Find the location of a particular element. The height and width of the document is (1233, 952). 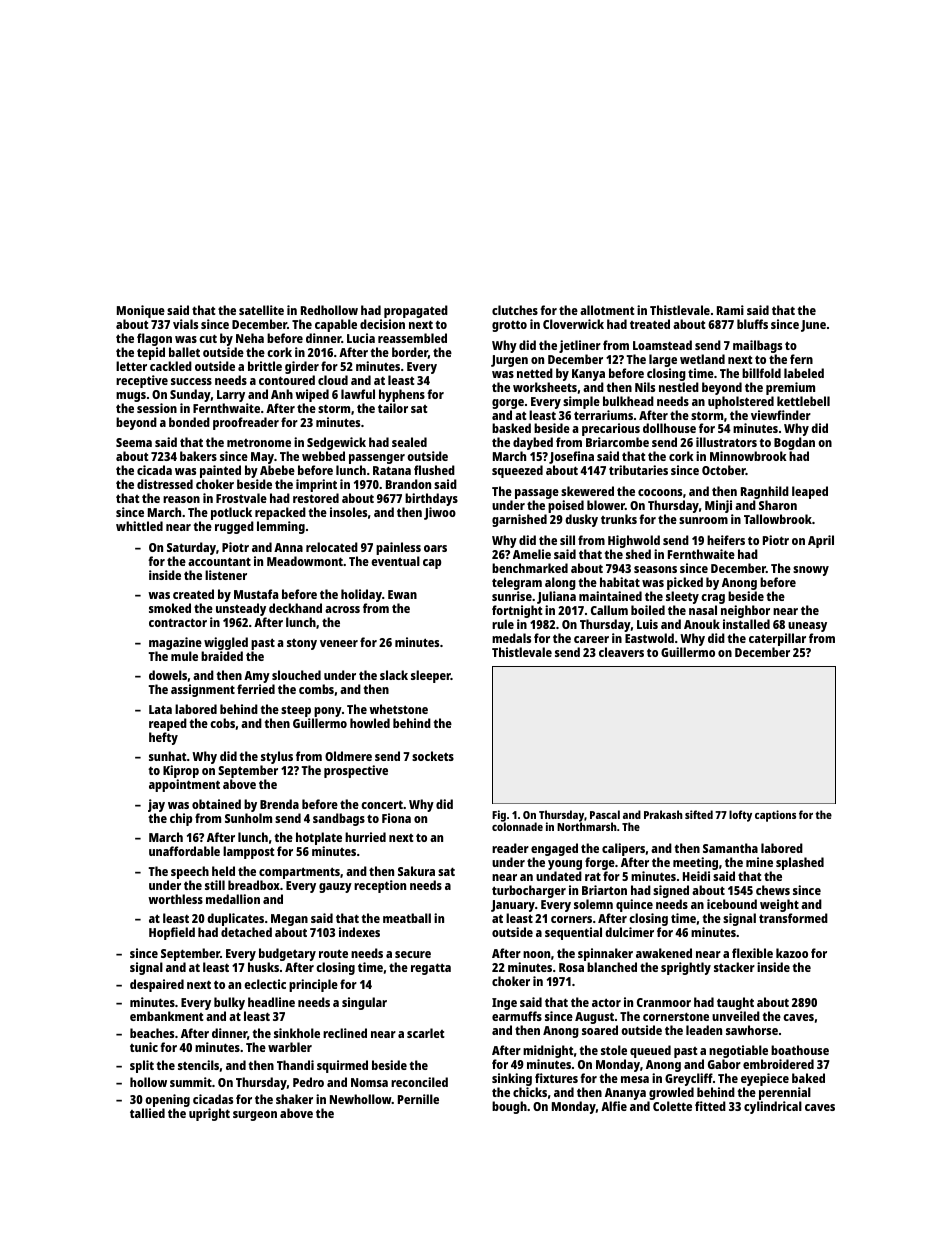

veneer is located at coordinates (339, 643).
